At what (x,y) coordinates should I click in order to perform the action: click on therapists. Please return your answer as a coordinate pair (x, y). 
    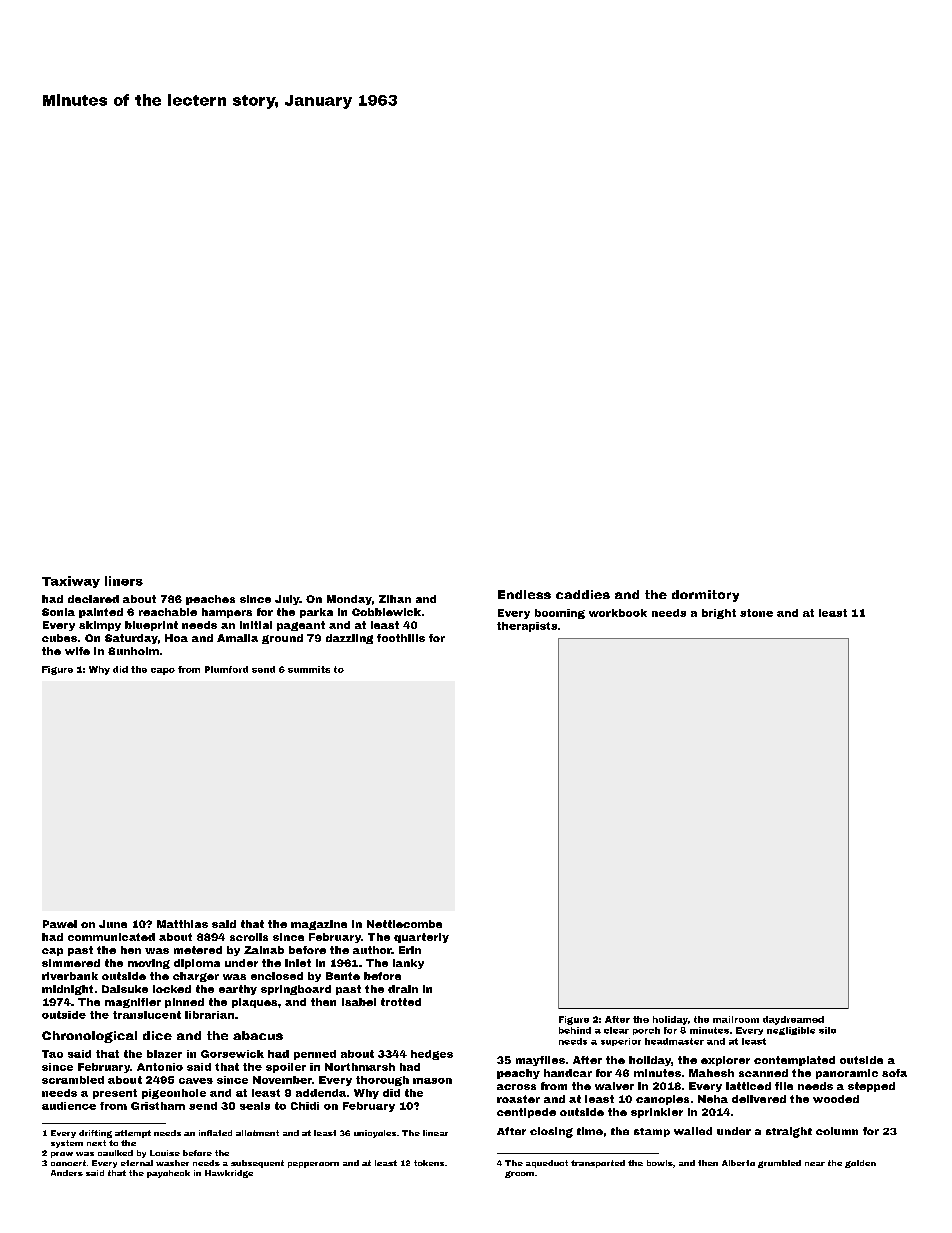
    Looking at the image, I should click on (527, 627).
